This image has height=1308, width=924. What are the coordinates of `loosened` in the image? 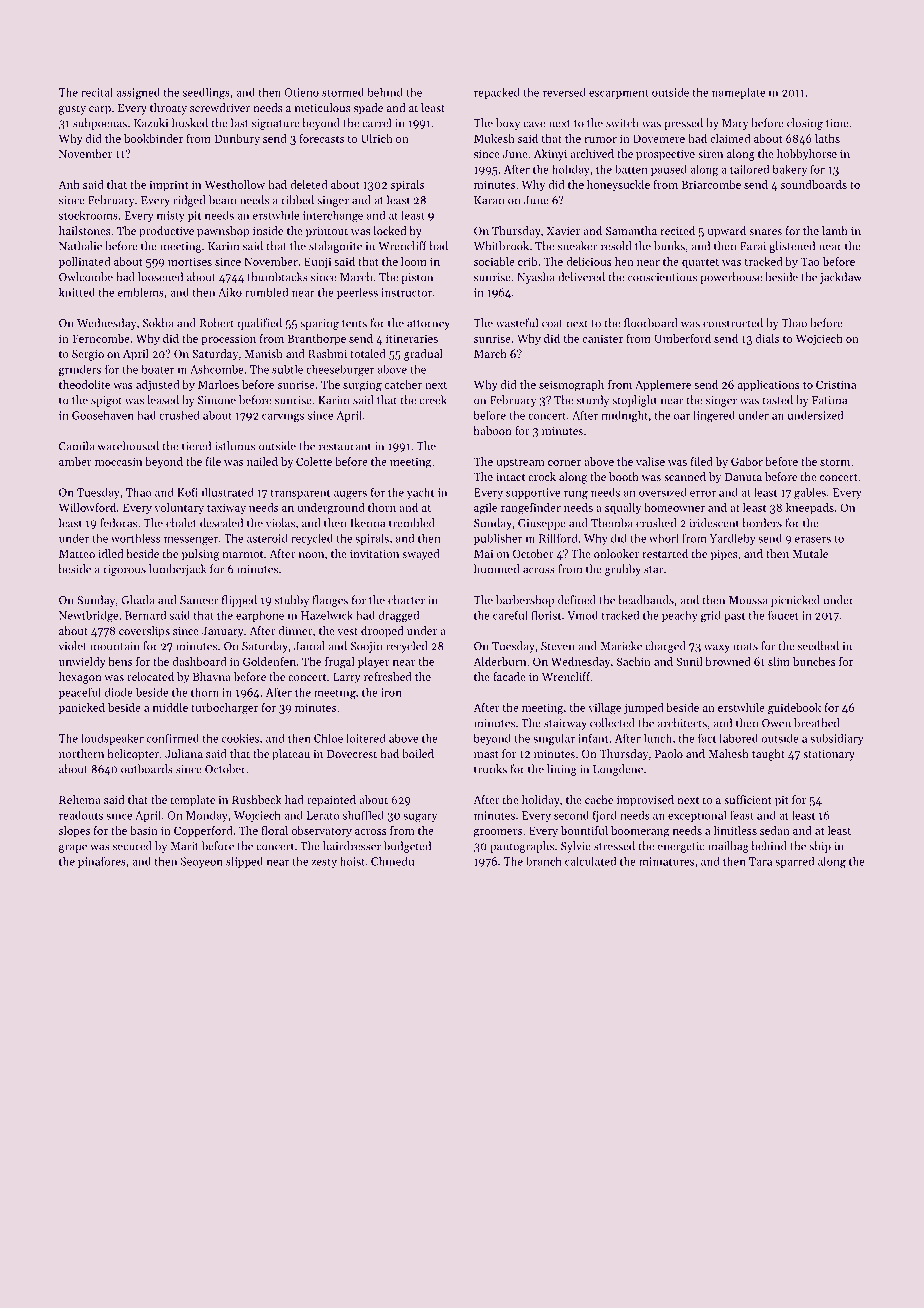 It's located at (160, 277).
